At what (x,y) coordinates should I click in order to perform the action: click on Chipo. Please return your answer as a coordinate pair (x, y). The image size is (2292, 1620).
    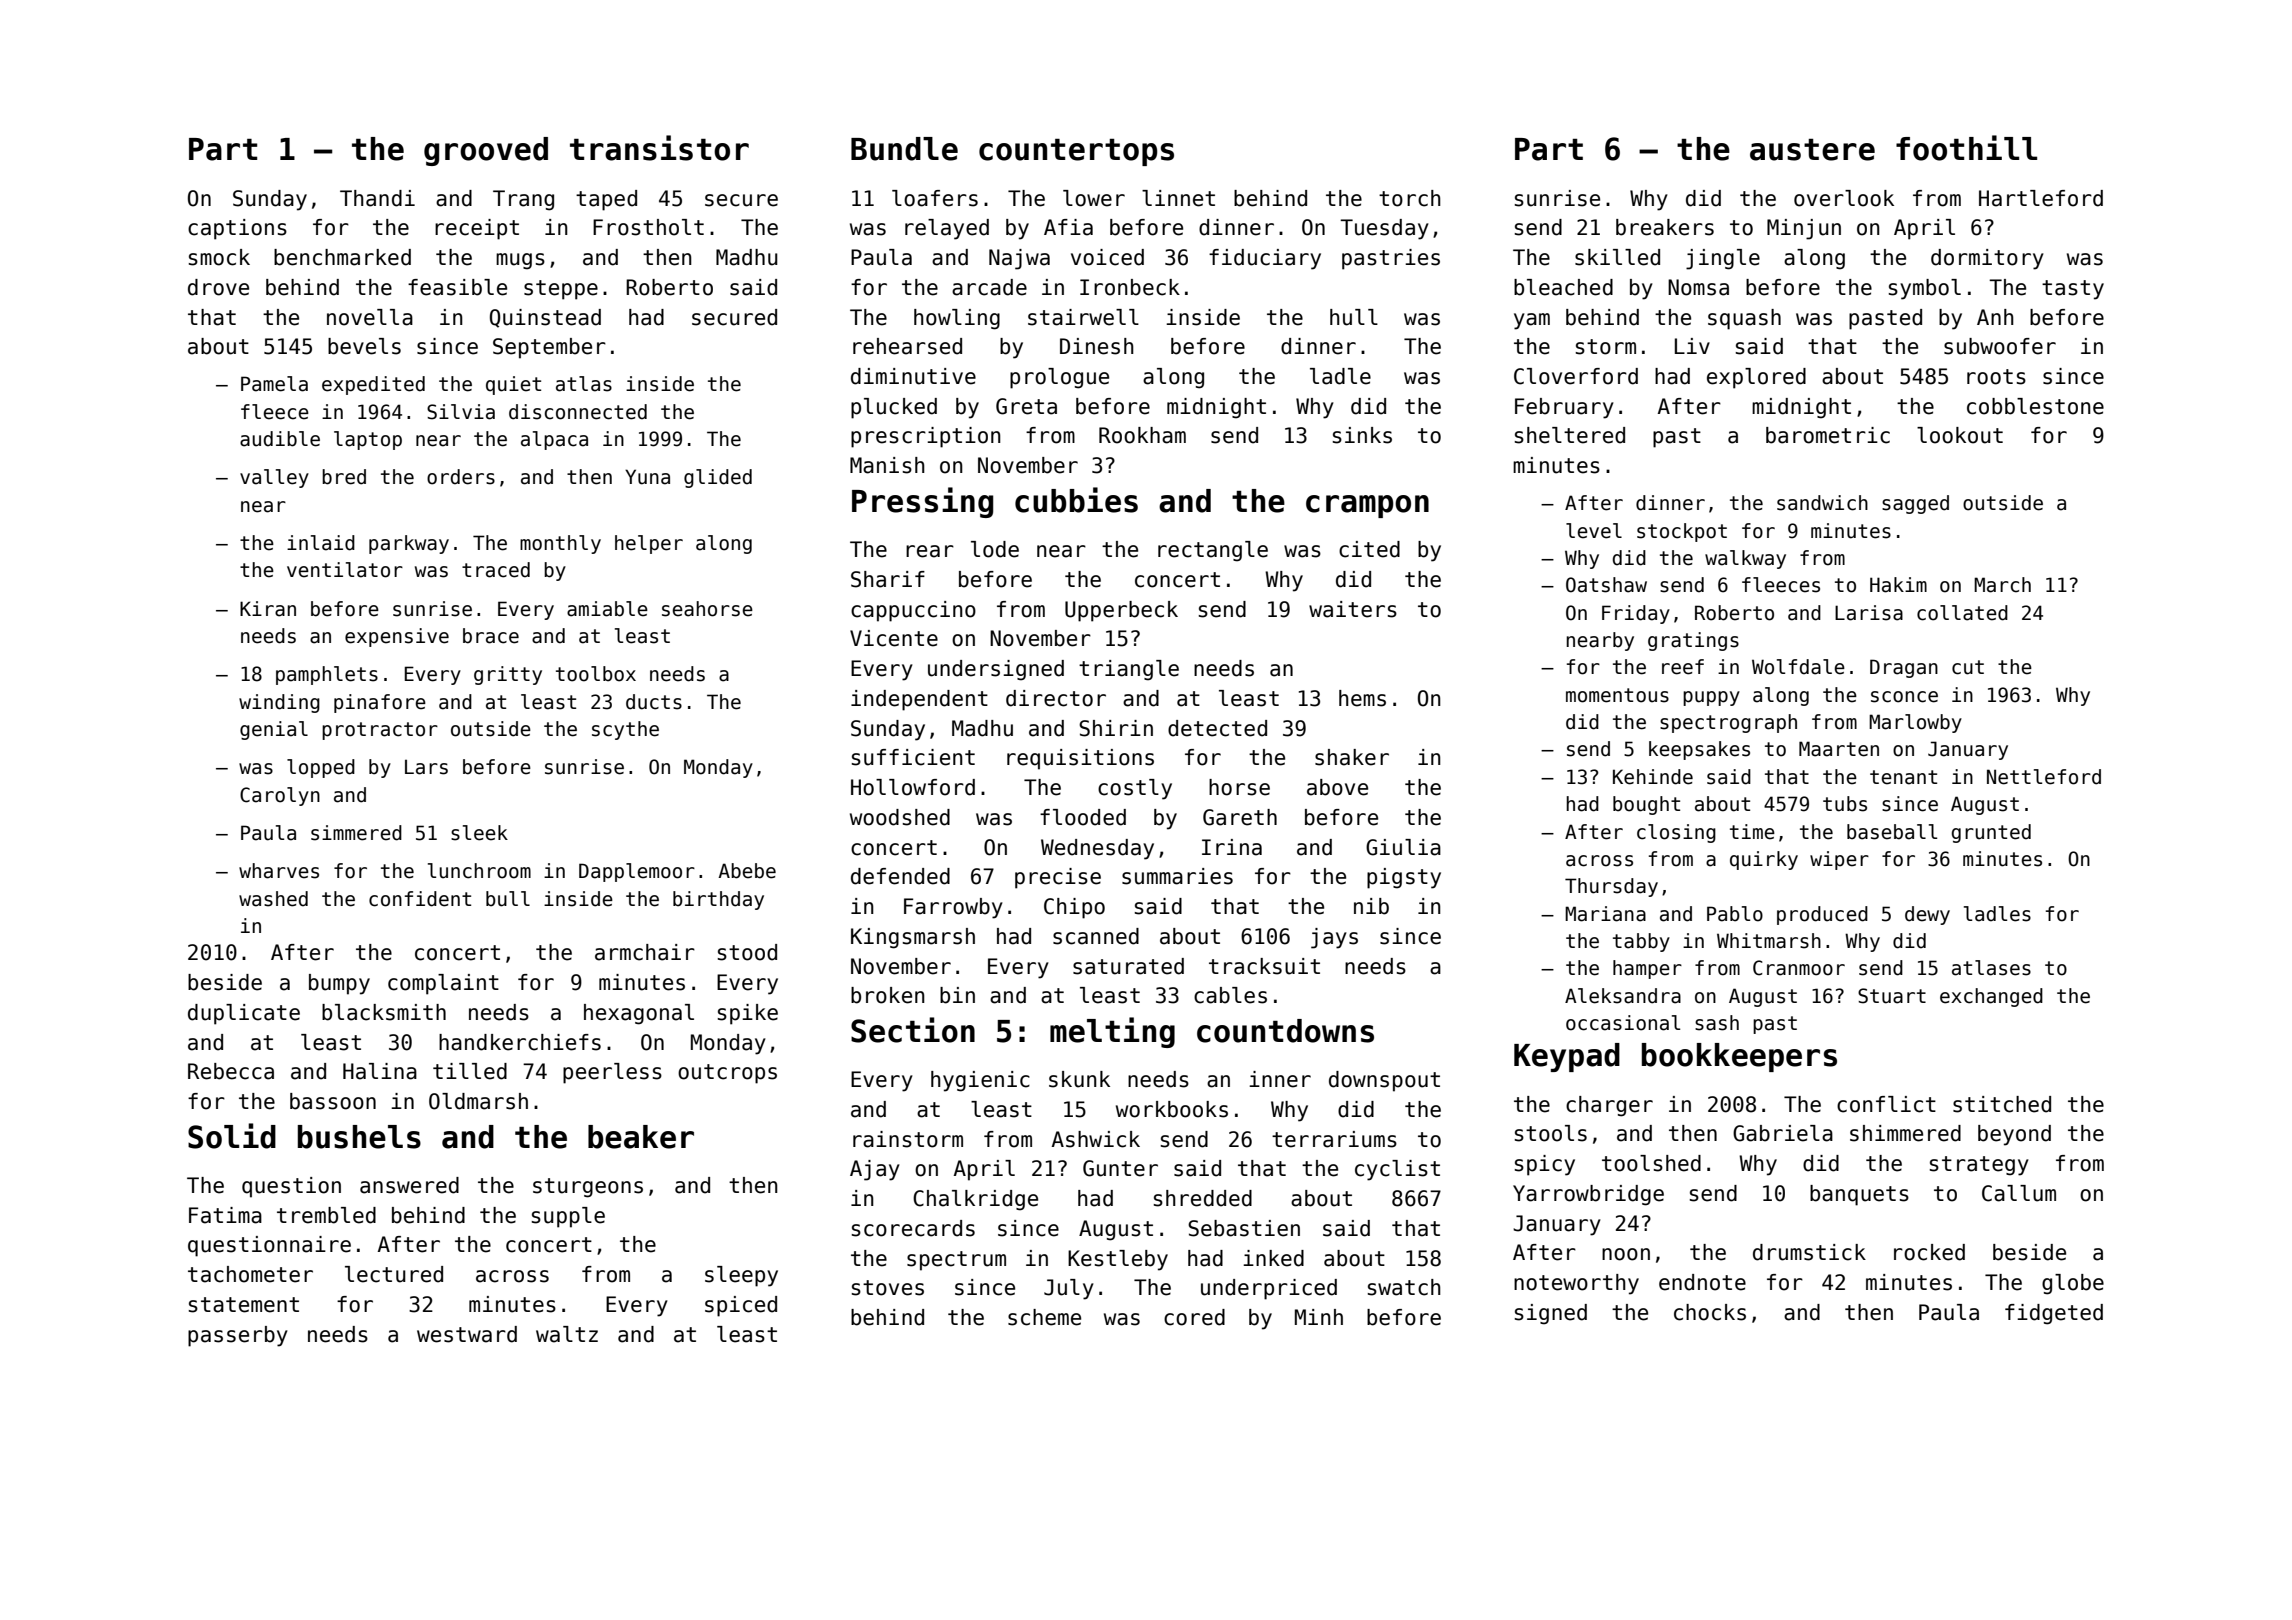
    Looking at the image, I should click on (1074, 908).
